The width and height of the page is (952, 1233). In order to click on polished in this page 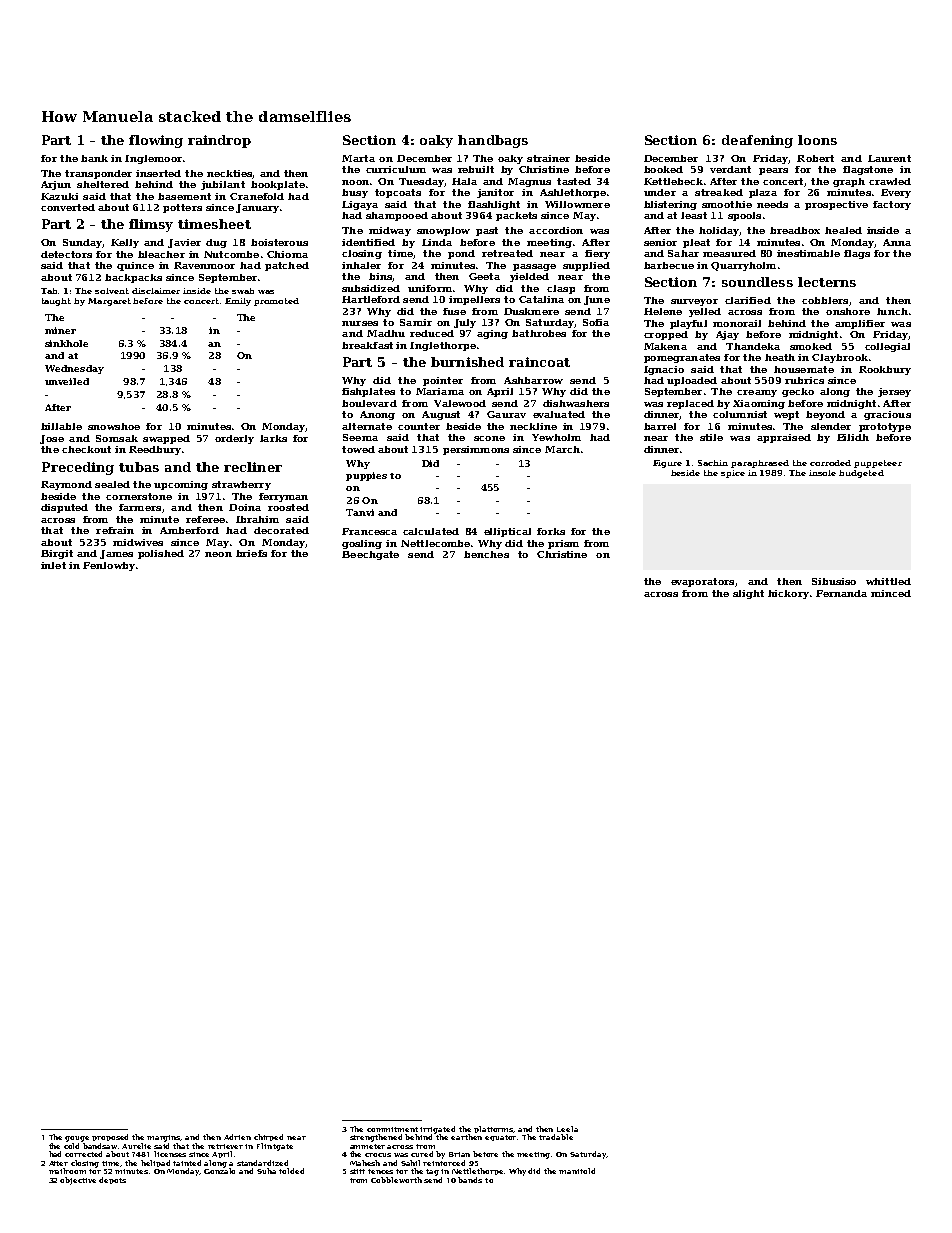, I will do `click(161, 554)`.
